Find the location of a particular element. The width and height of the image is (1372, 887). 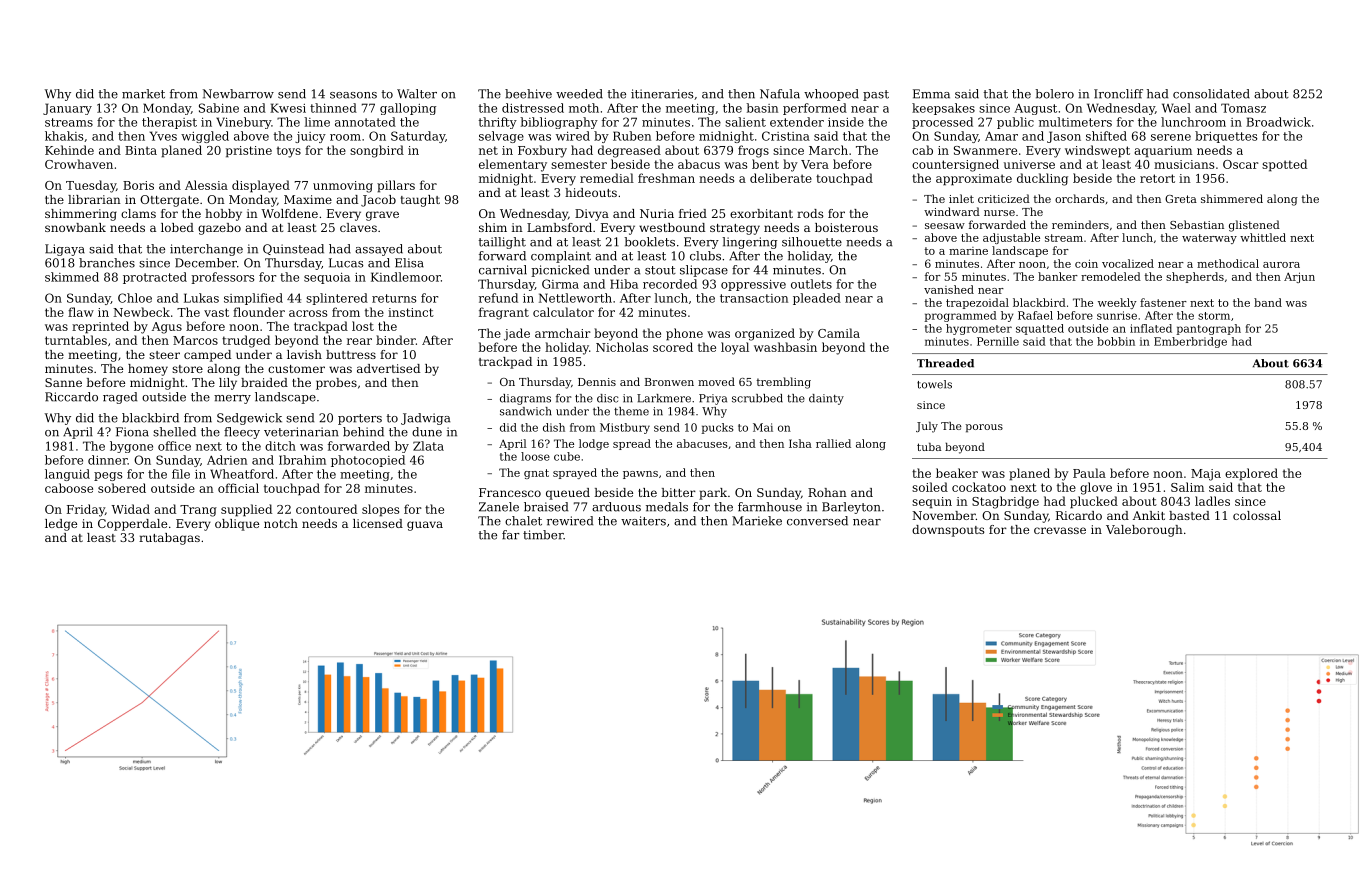

weekly is located at coordinates (1117, 303).
